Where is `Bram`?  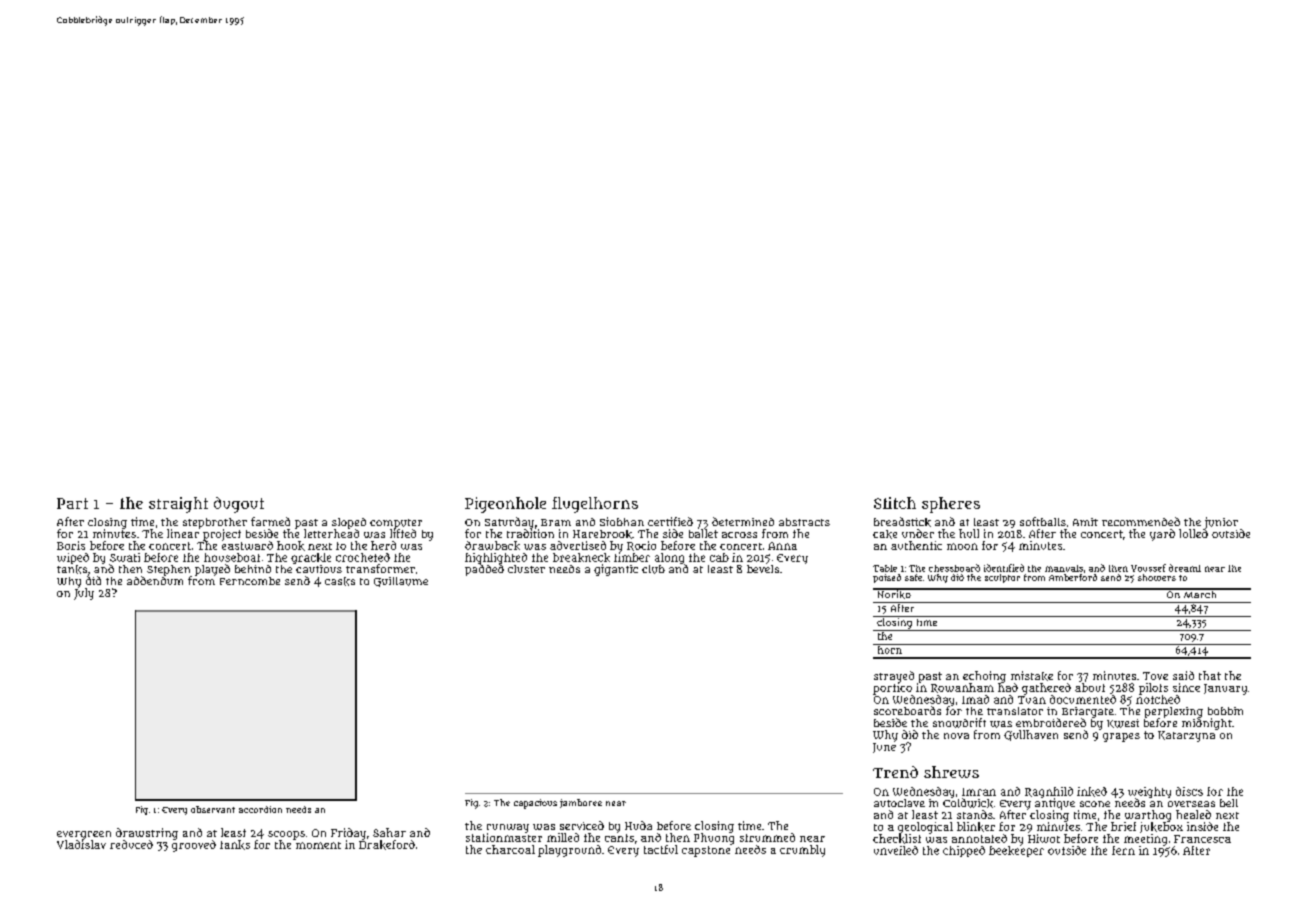
Bram is located at coordinates (556, 522).
